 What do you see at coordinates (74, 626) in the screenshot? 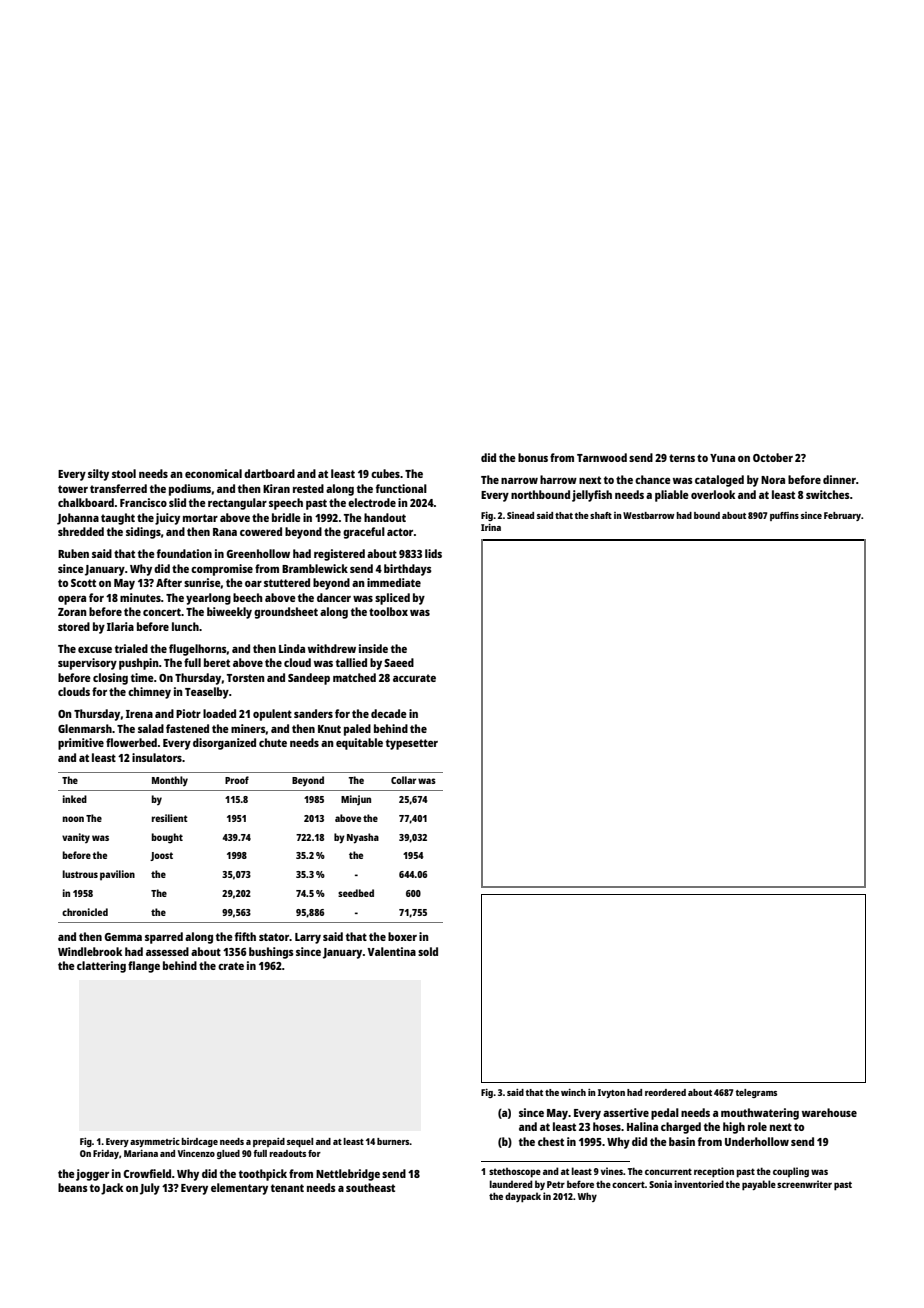
I see `stored` at bounding box center [74, 626].
